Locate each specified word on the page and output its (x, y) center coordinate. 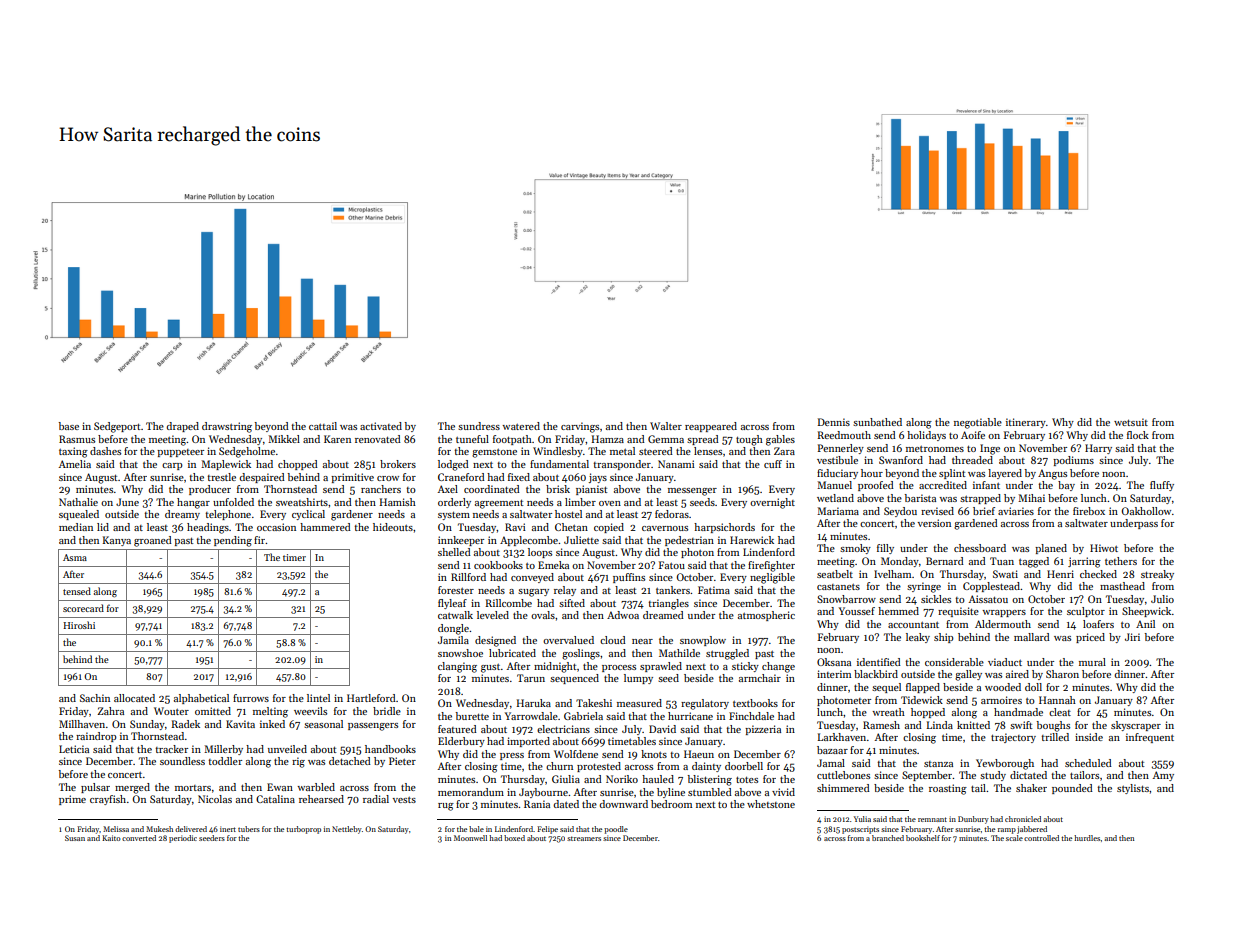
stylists (1133, 789)
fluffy (1162, 486)
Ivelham (892, 574)
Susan (75, 838)
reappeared (711, 427)
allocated (134, 698)
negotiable (978, 423)
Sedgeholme (247, 452)
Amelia (75, 464)
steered (656, 451)
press (512, 756)
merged (132, 788)
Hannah (1057, 700)
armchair (760, 678)
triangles (668, 604)
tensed (77, 591)
